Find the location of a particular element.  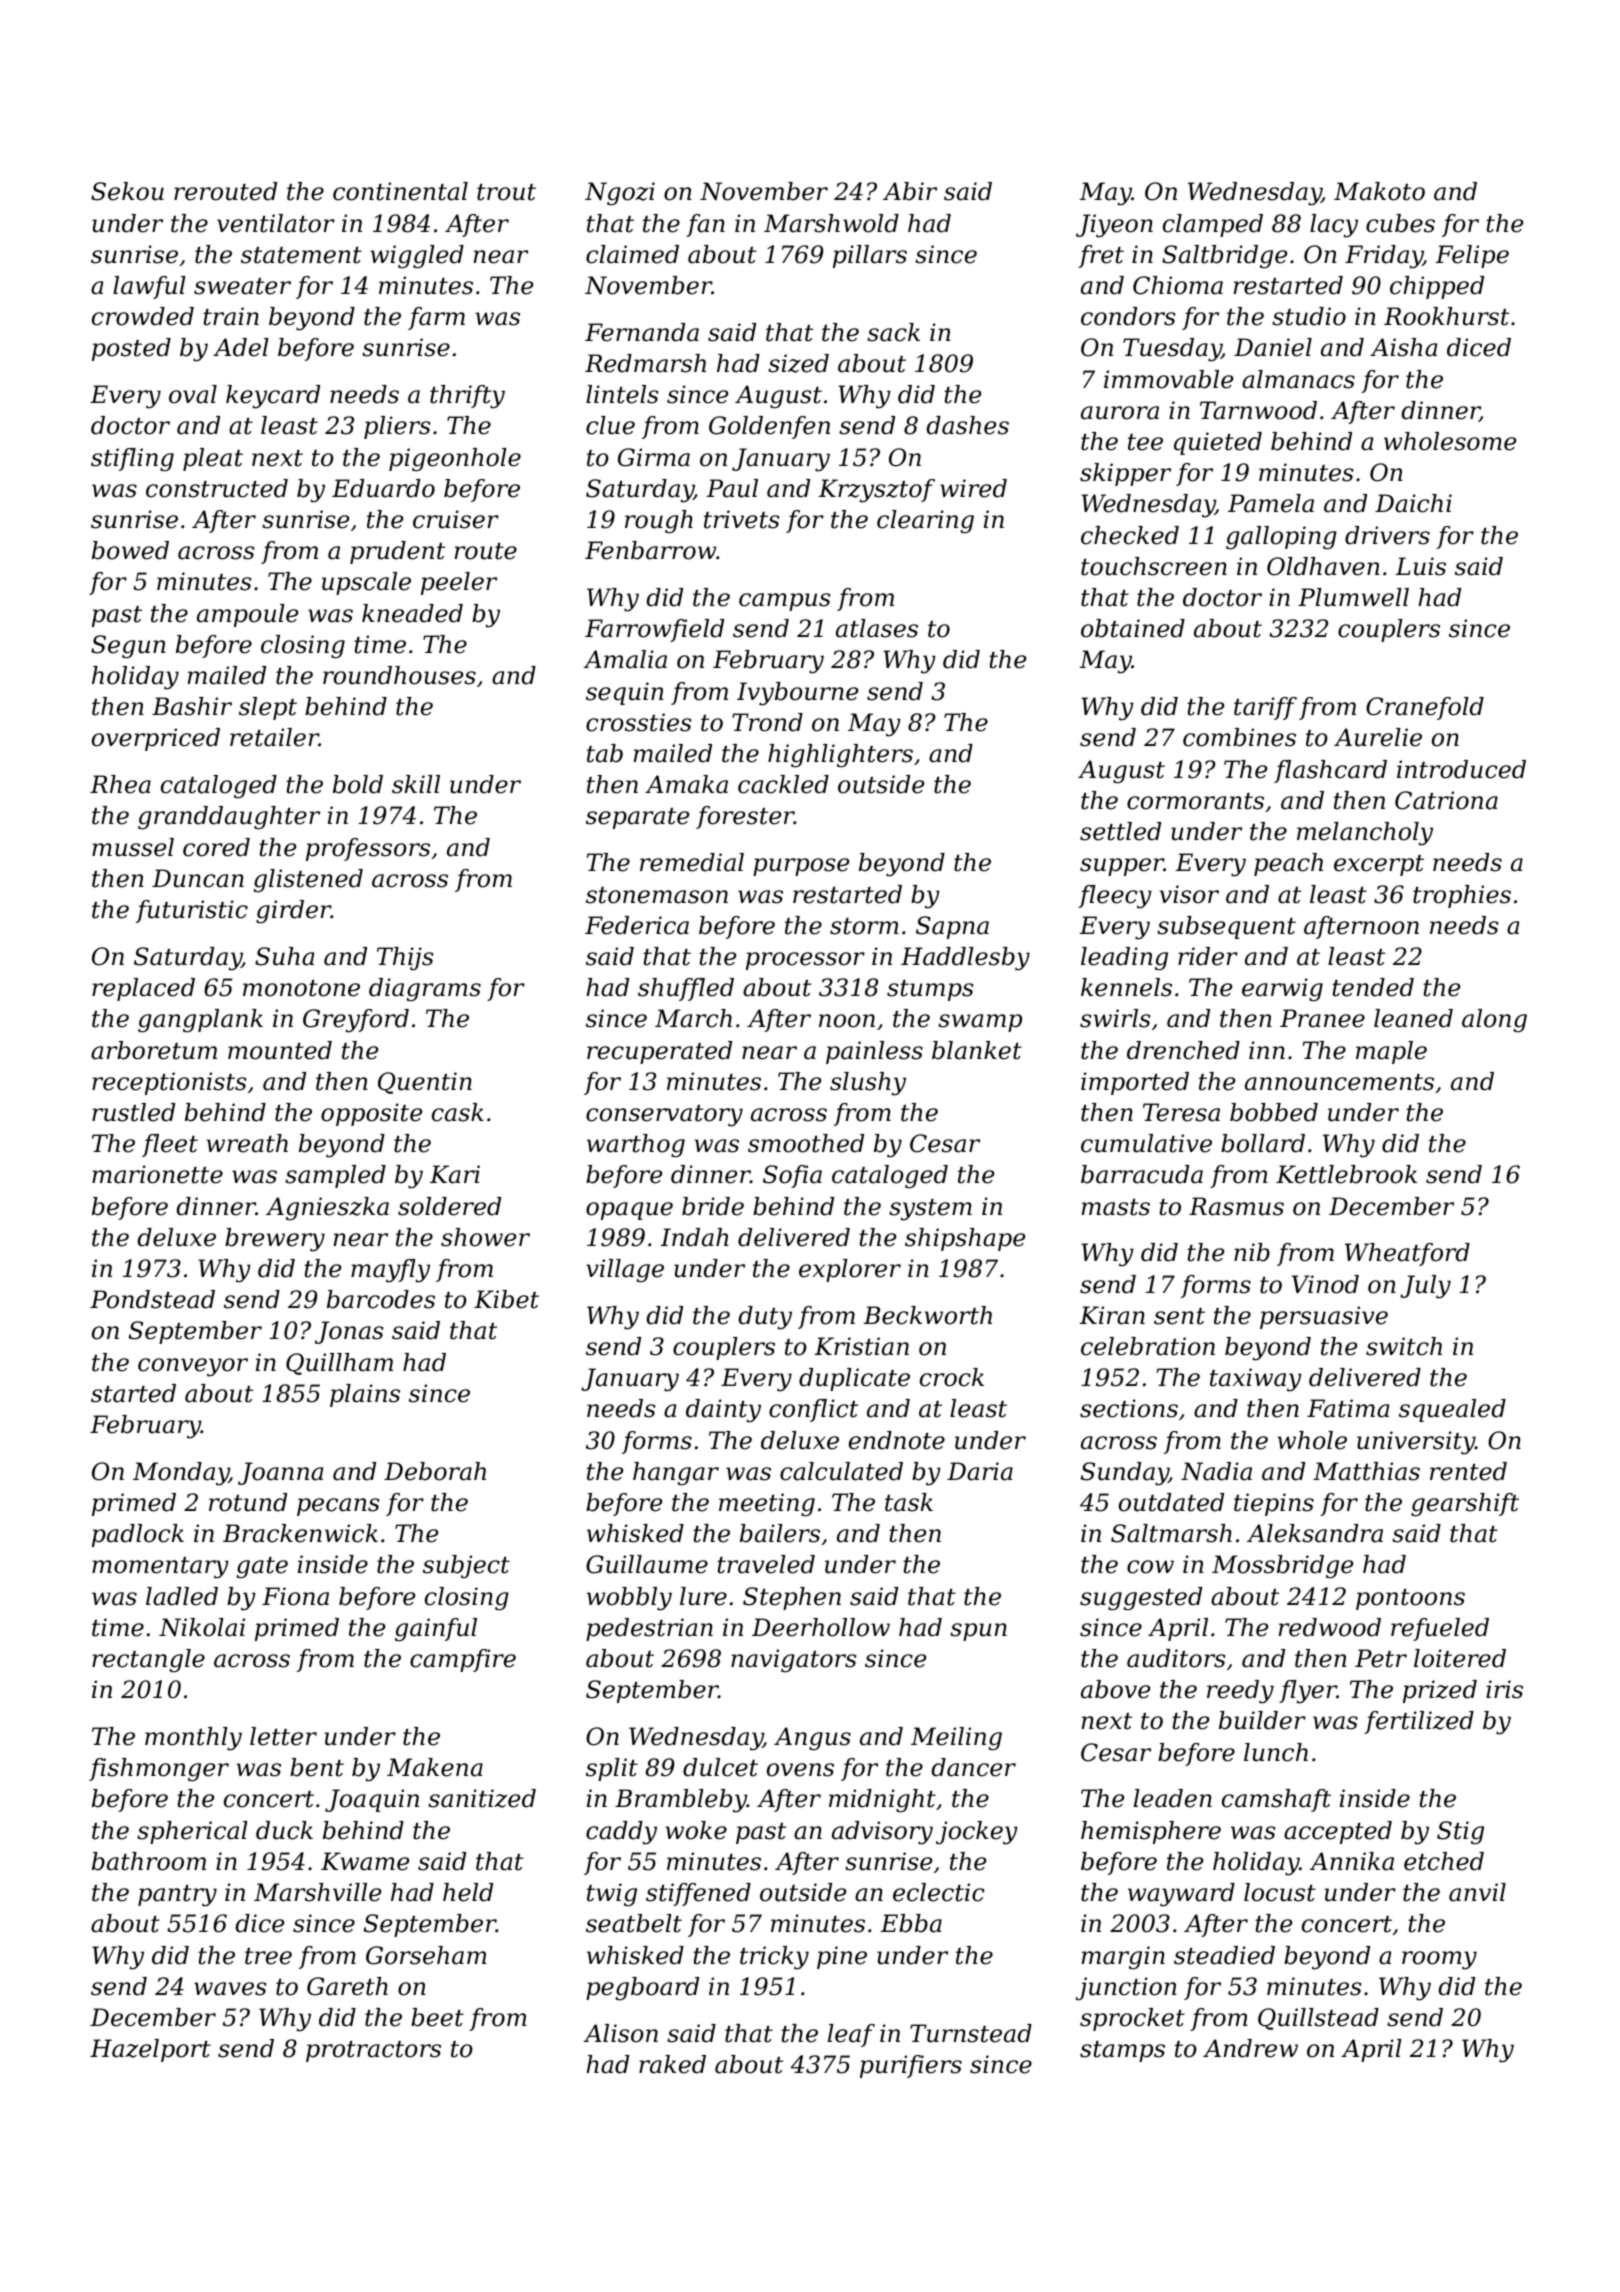

brewery is located at coordinates (275, 1240).
